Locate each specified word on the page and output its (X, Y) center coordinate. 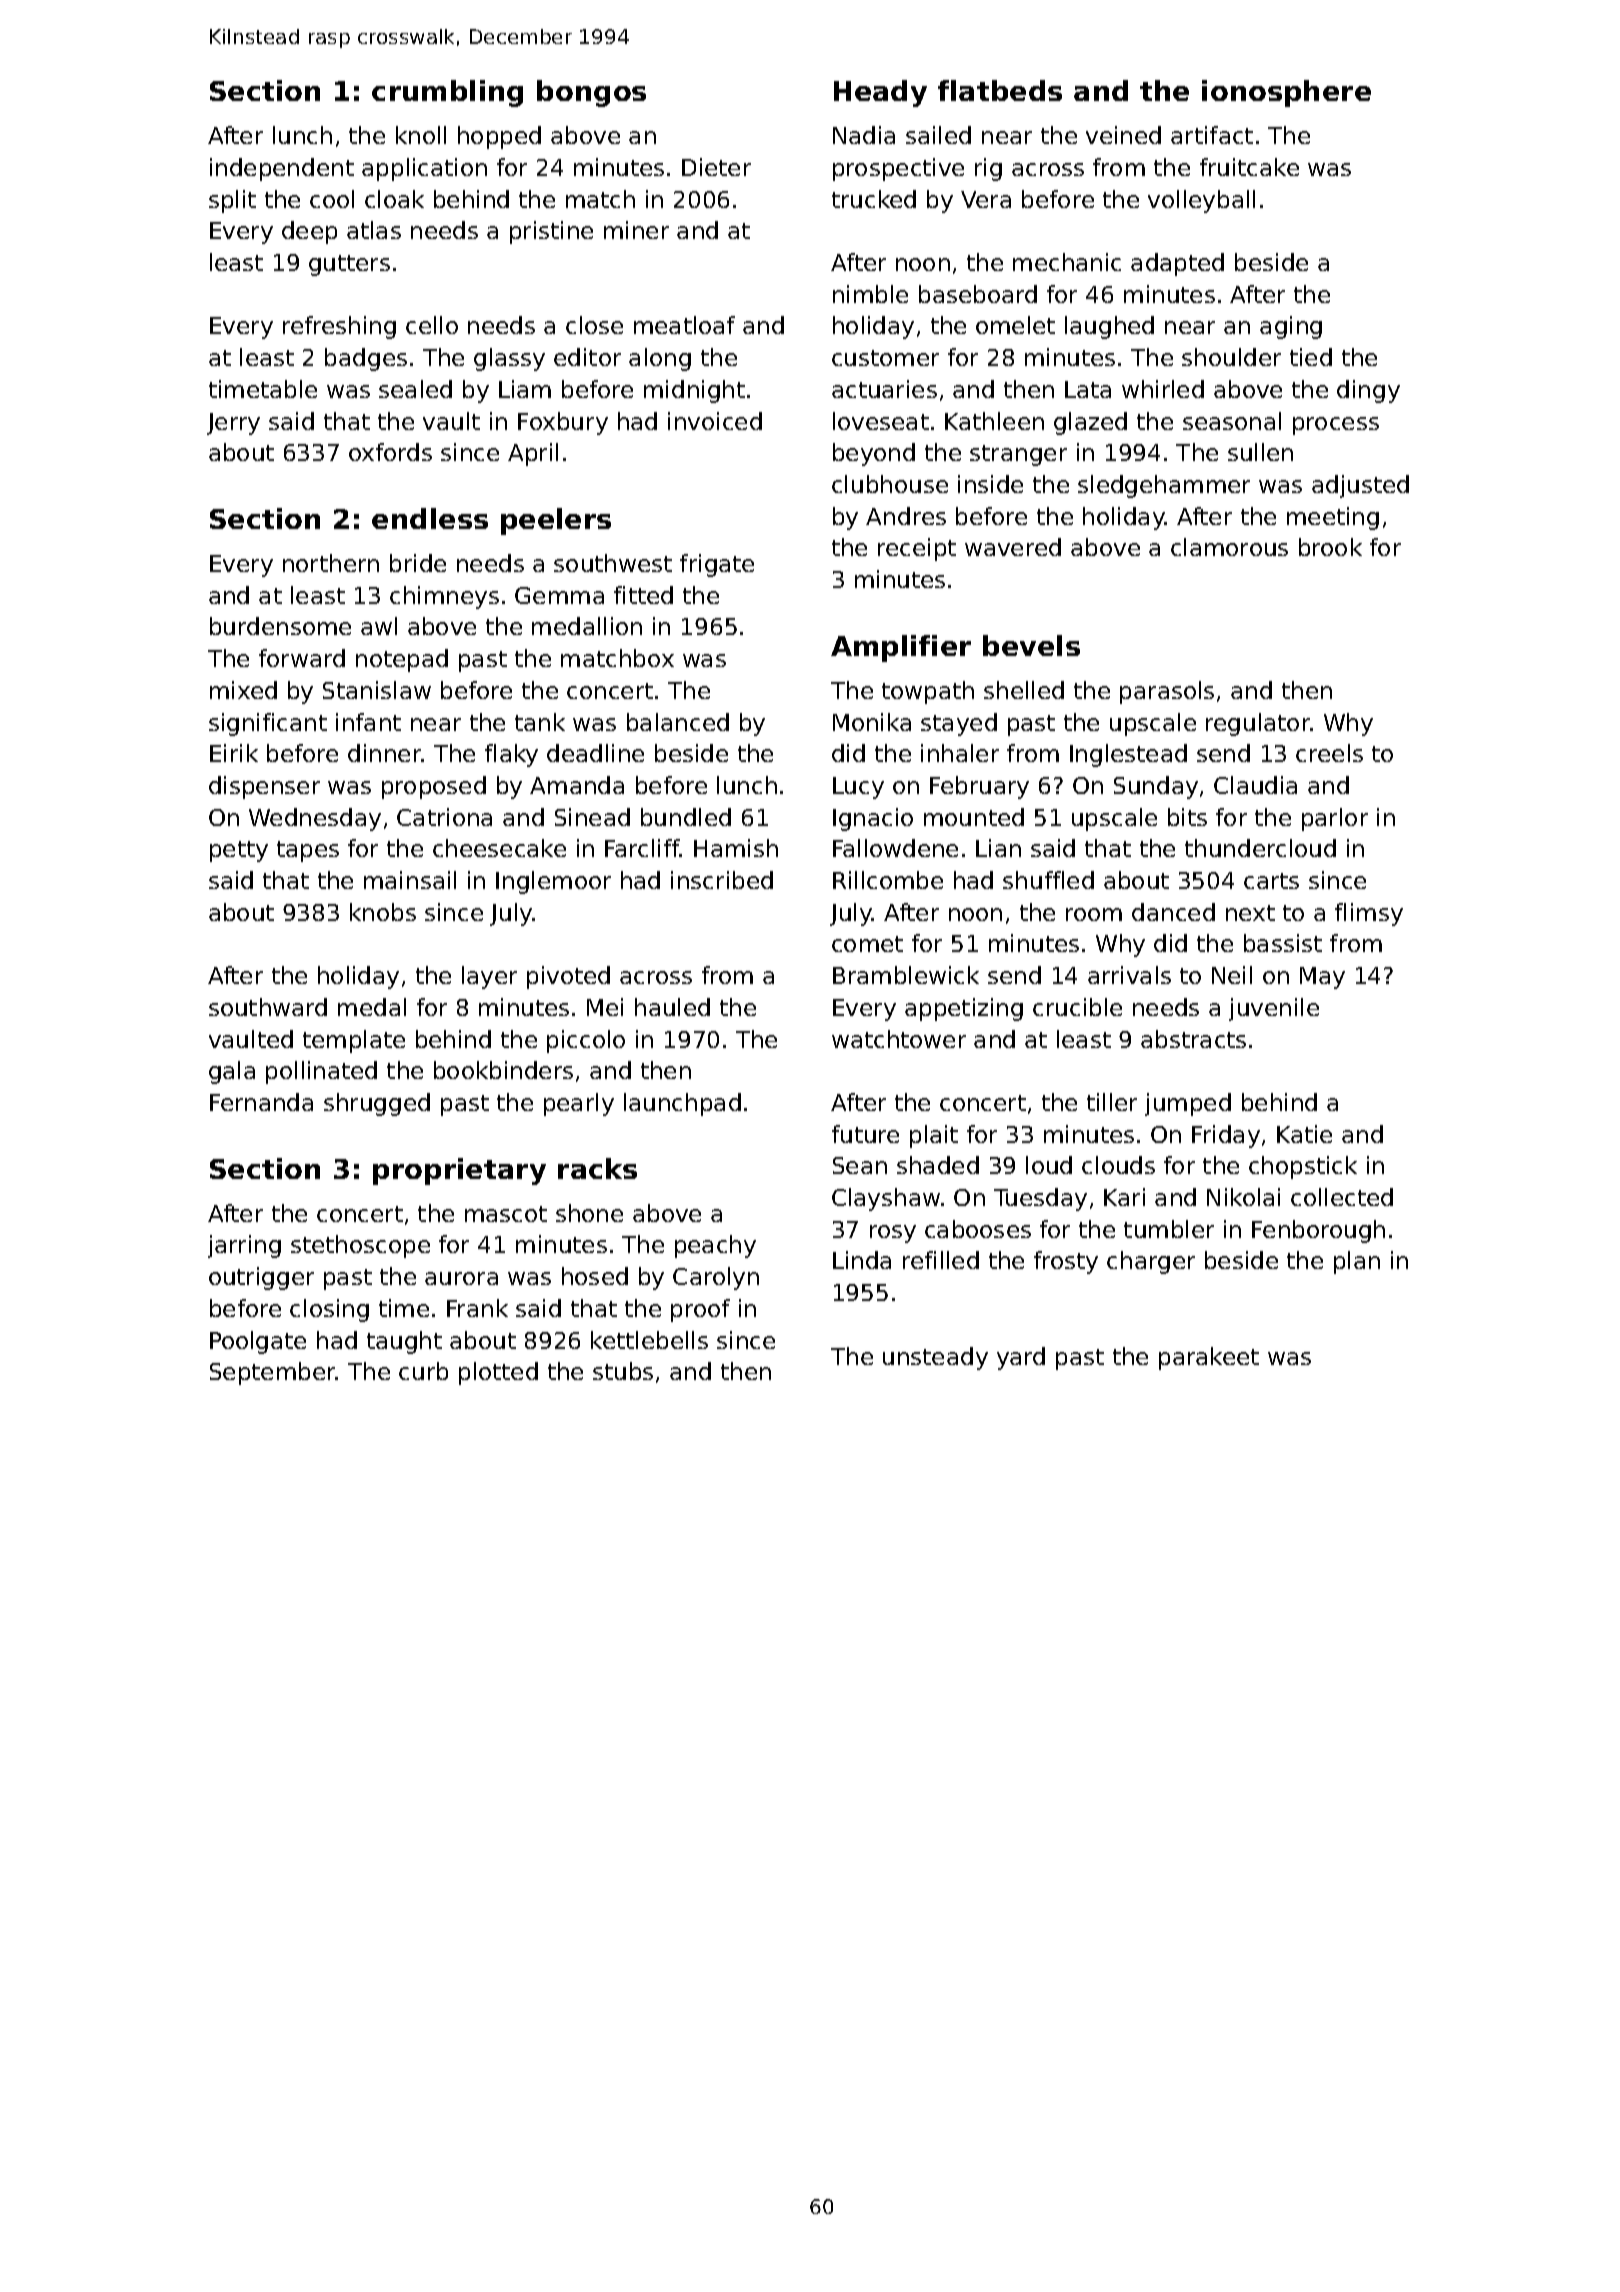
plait (934, 1136)
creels (1329, 753)
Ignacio (873, 819)
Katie (1304, 1134)
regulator (1258, 724)
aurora (461, 1278)
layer (489, 977)
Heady (880, 93)
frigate (717, 565)
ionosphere (1286, 93)
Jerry (233, 424)
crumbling (447, 93)
